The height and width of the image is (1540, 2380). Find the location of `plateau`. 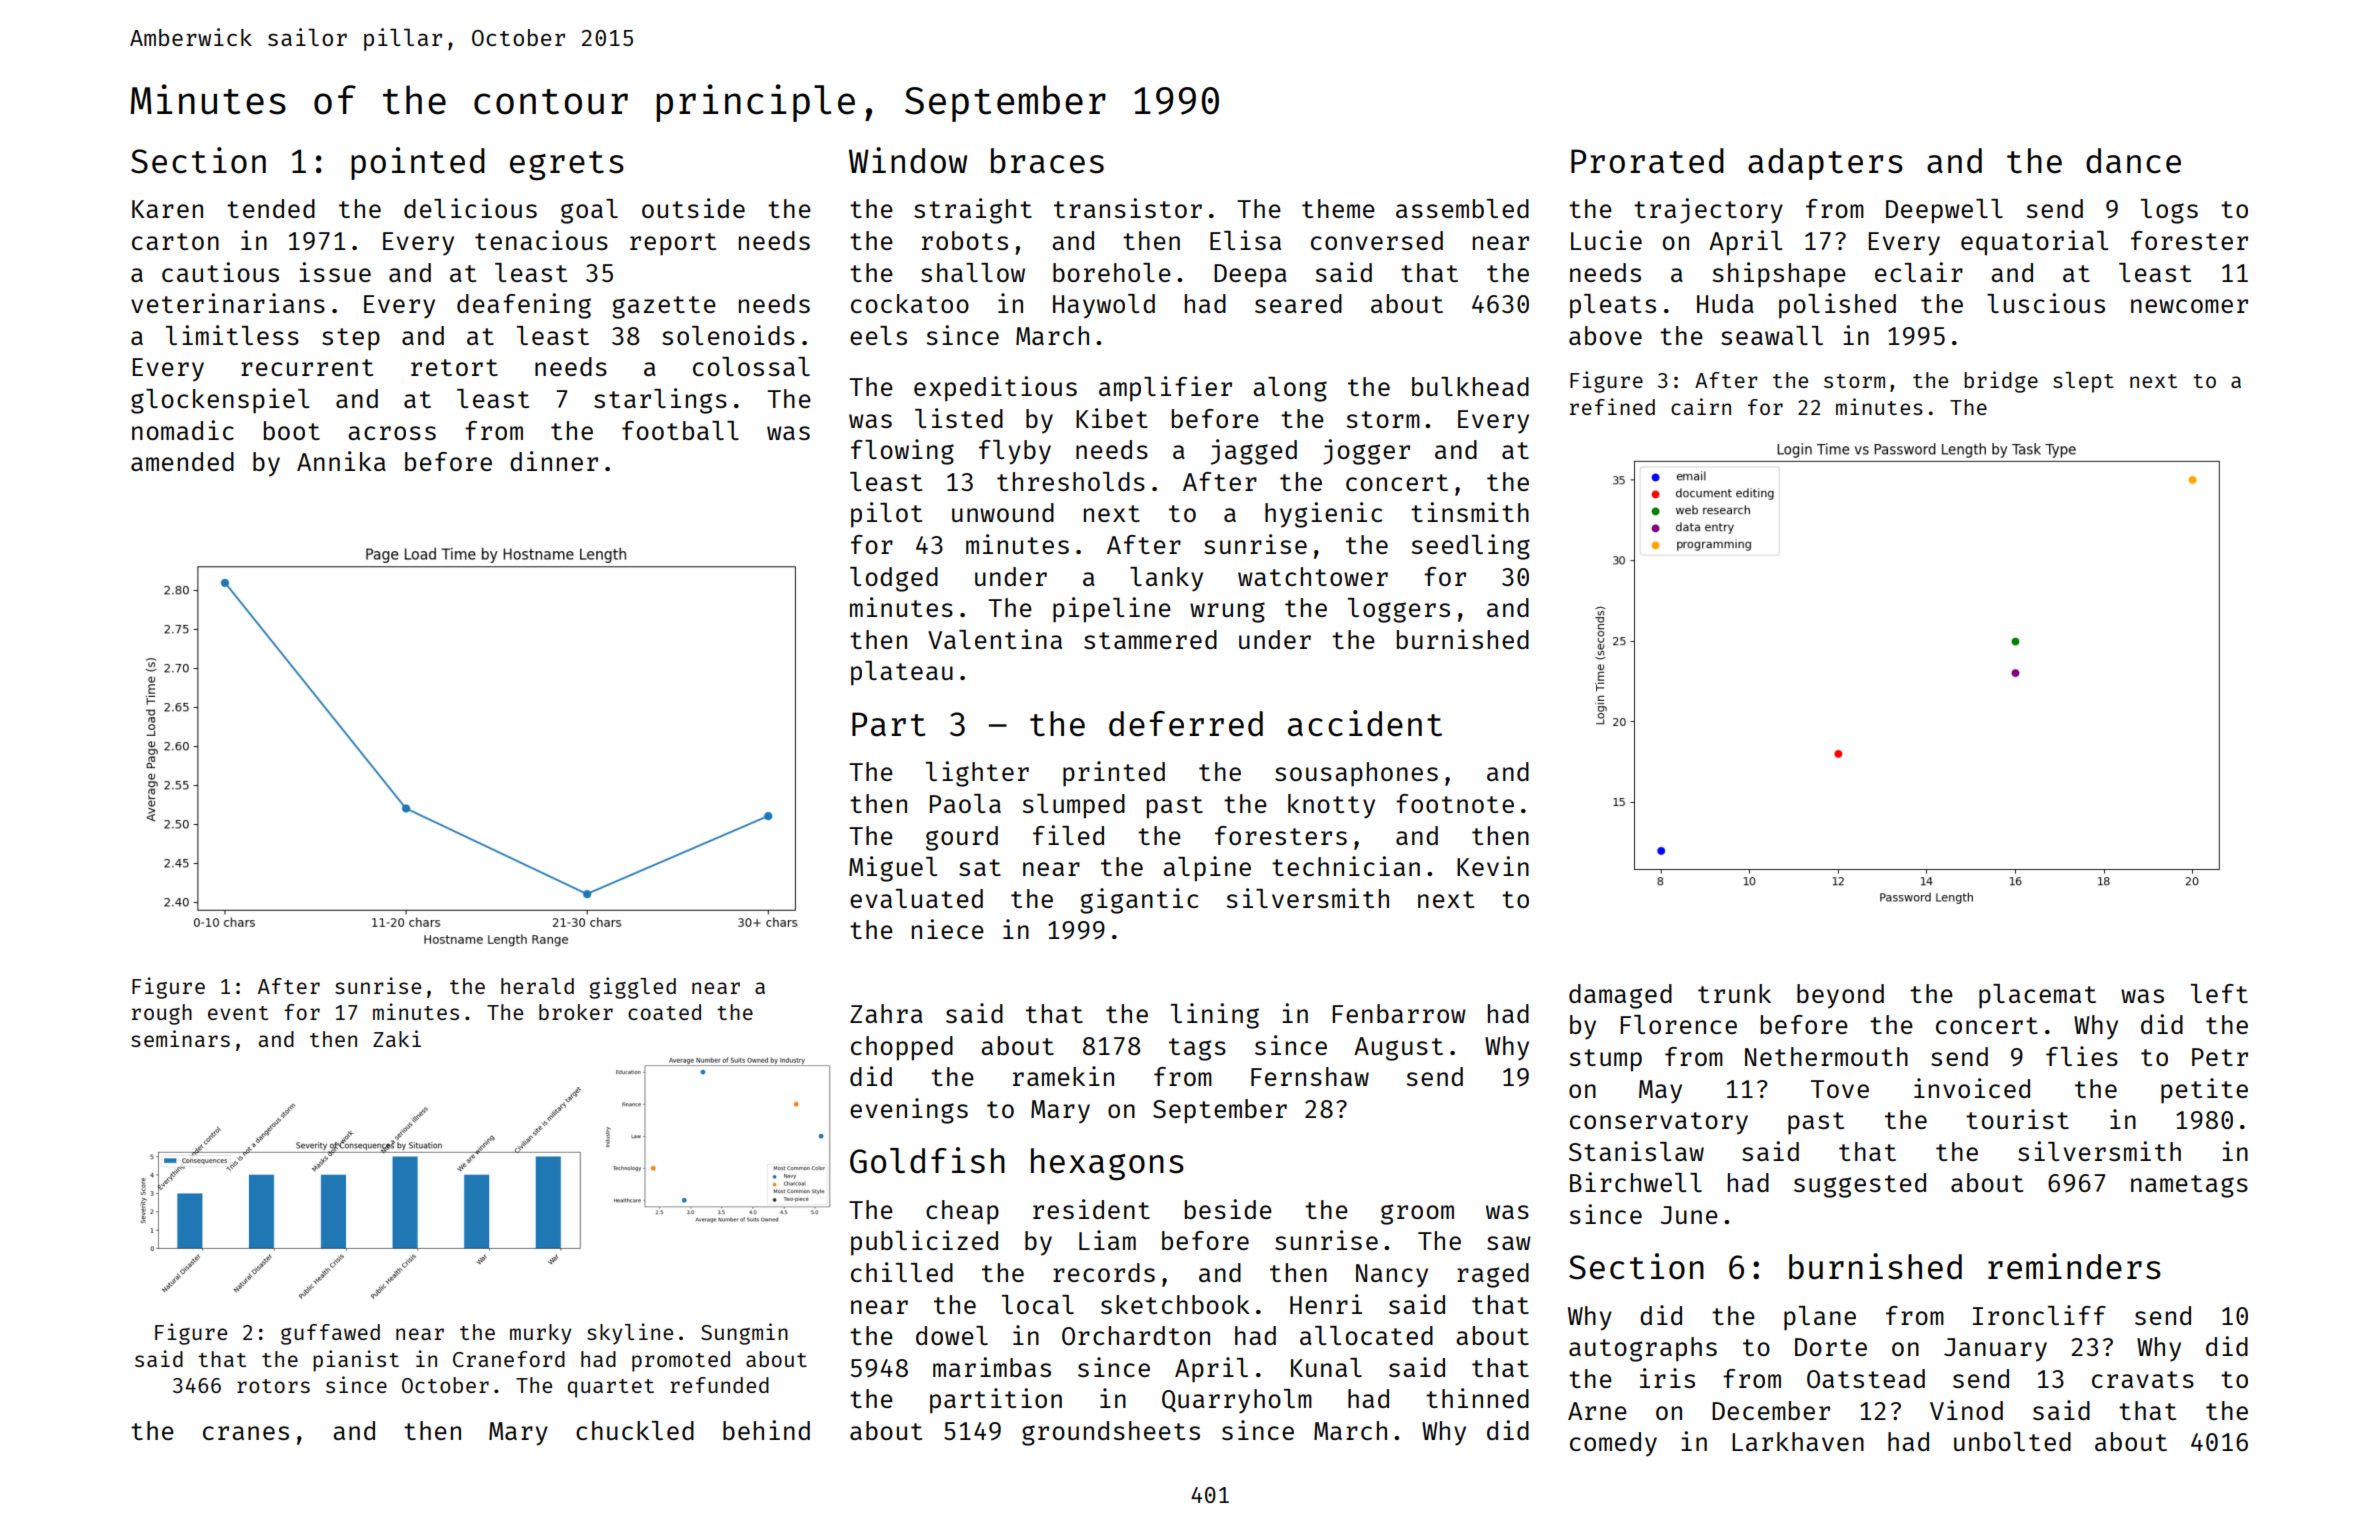

plateau is located at coordinates (902, 673).
